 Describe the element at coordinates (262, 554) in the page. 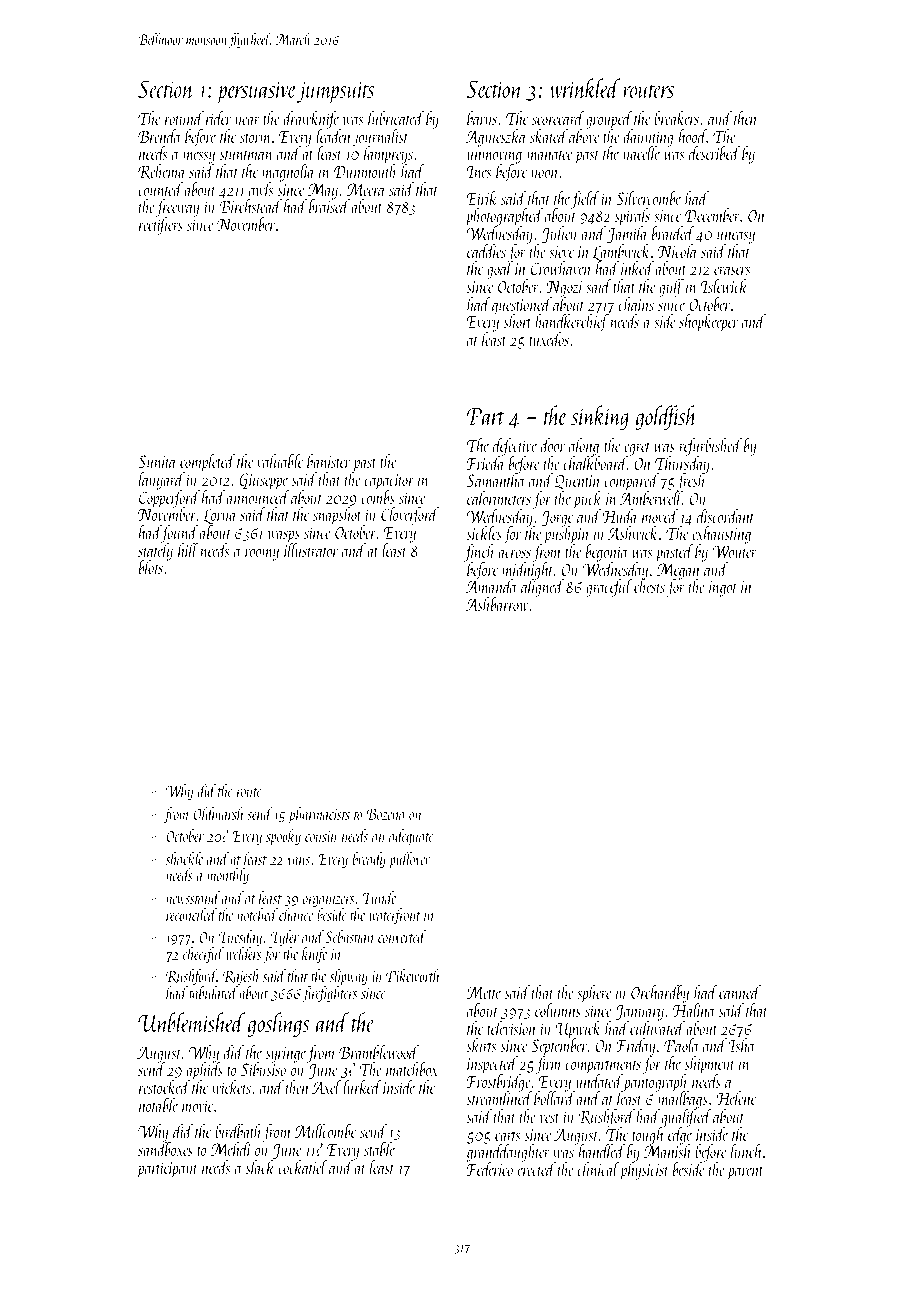

I see `roomy` at that location.
